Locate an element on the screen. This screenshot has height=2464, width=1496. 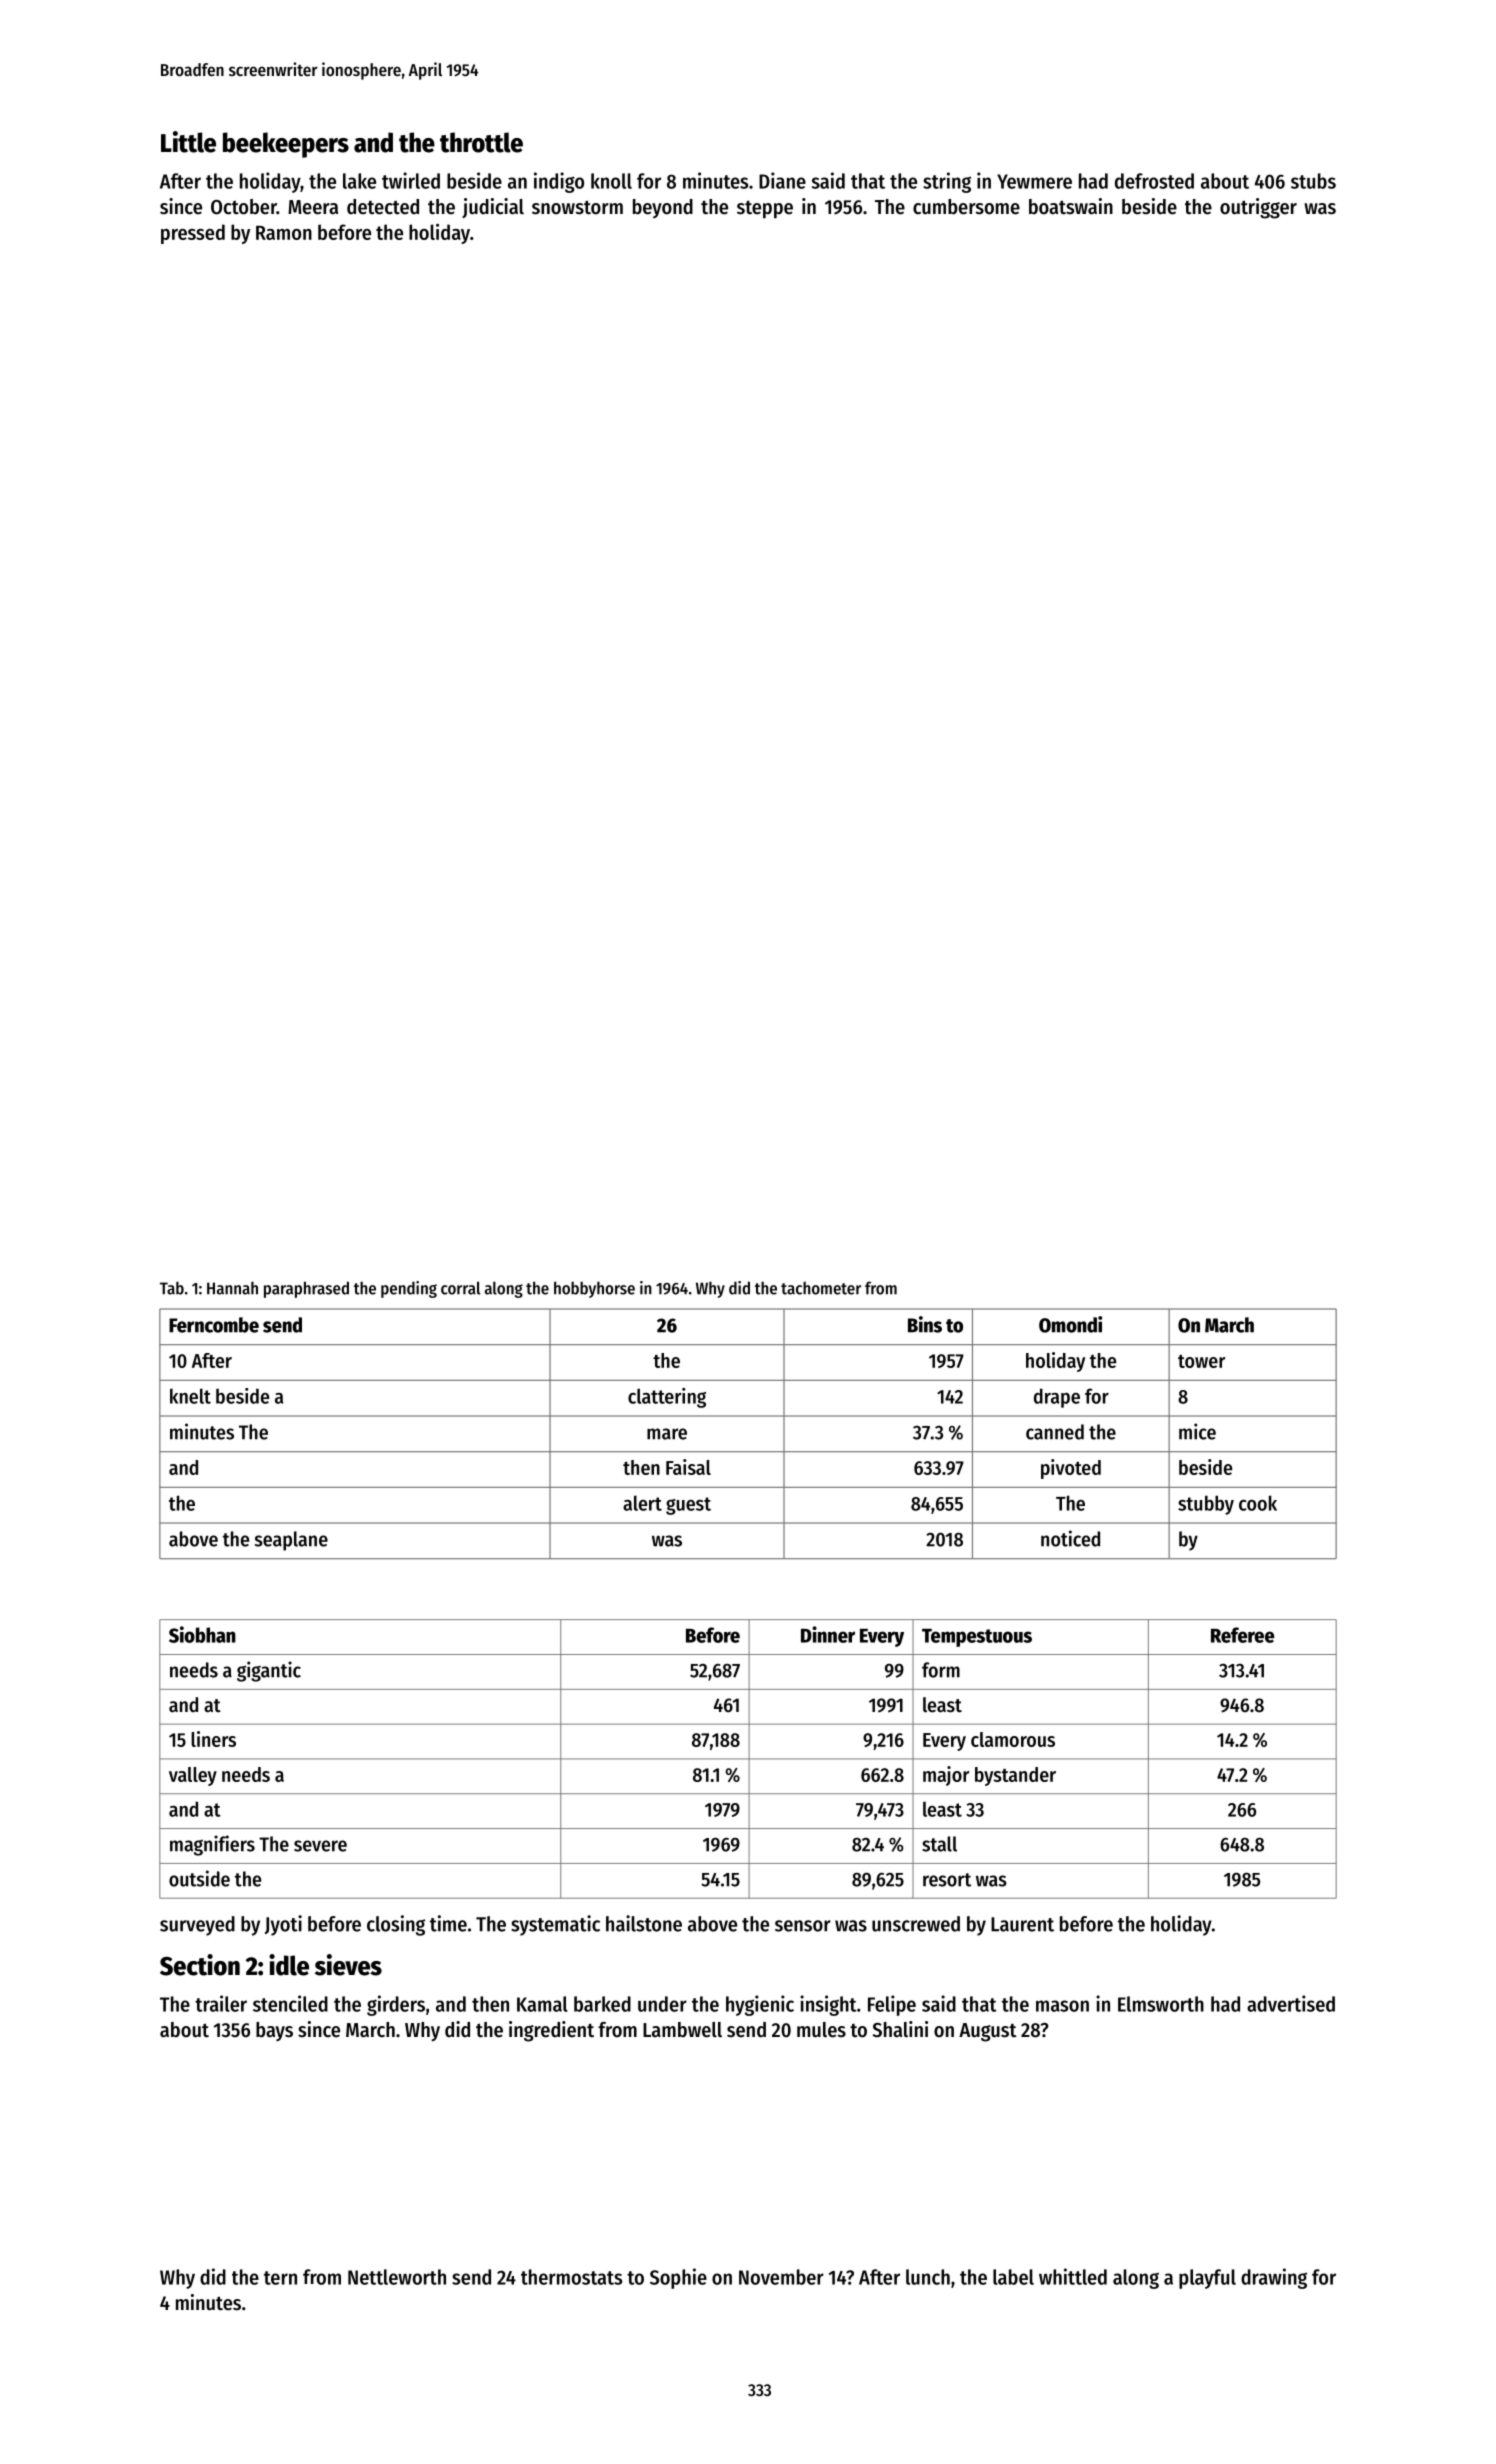
seaplane is located at coordinates (291, 1541).
